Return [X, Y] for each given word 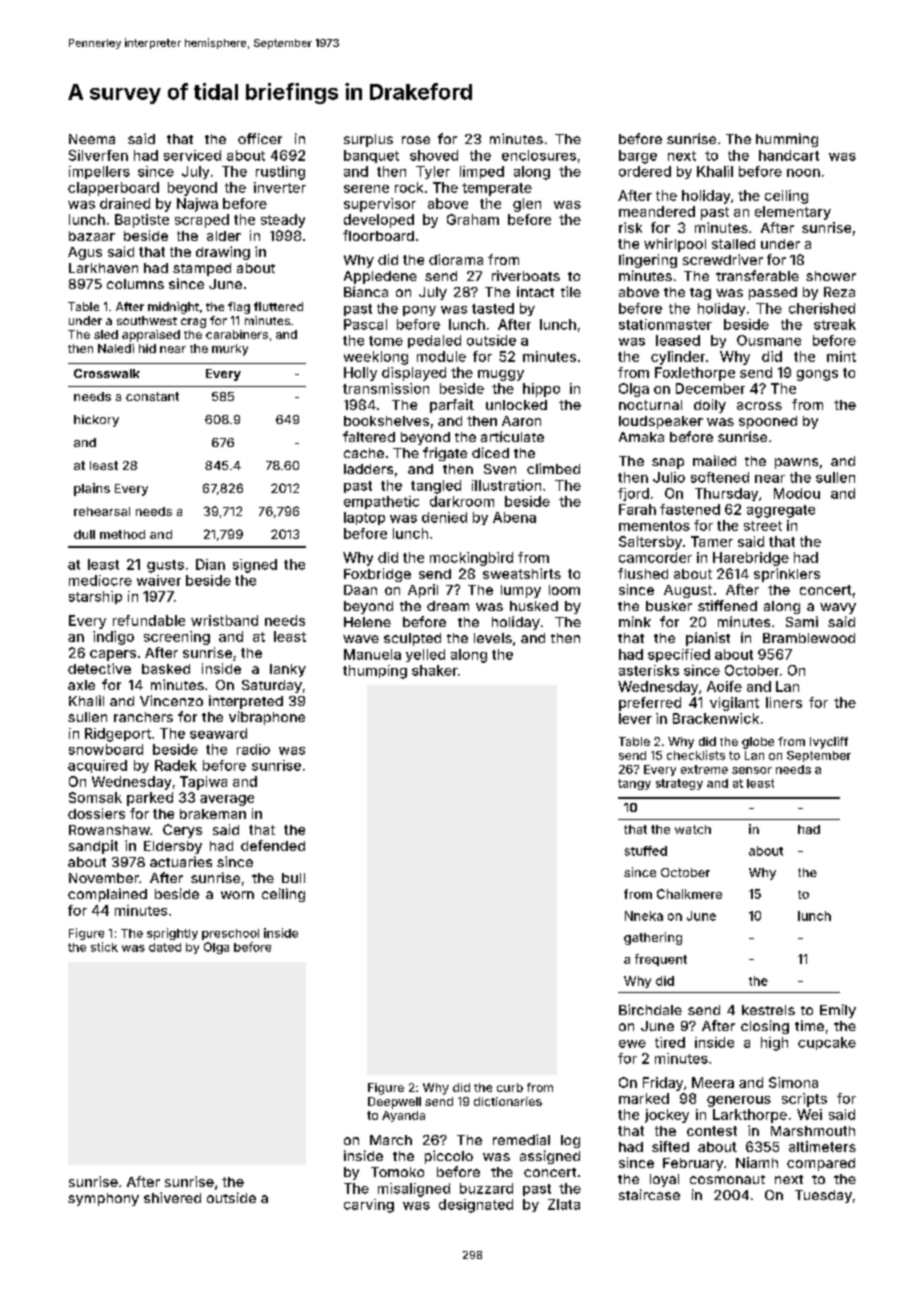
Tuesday [823, 1196]
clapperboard [113, 189]
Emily [838, 1011]
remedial [521, 1139]
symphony [103, 1199]
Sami [802, 621]
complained [107, 895]
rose [416, 140]
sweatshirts [522, 573]
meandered [657, 211]
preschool [230, 934]
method [122, 534]
